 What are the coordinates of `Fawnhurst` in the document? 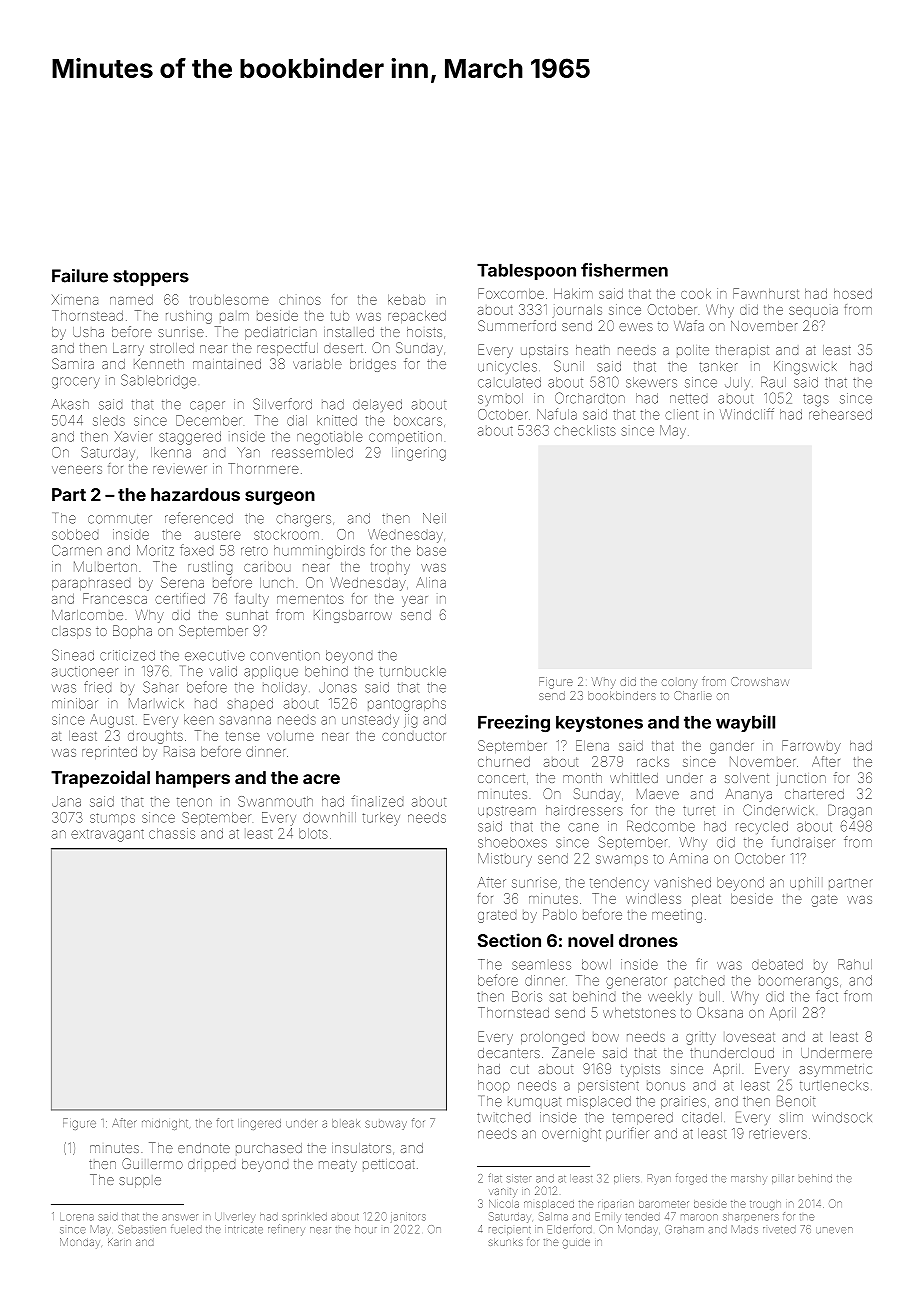 It's located at (766, 293).
